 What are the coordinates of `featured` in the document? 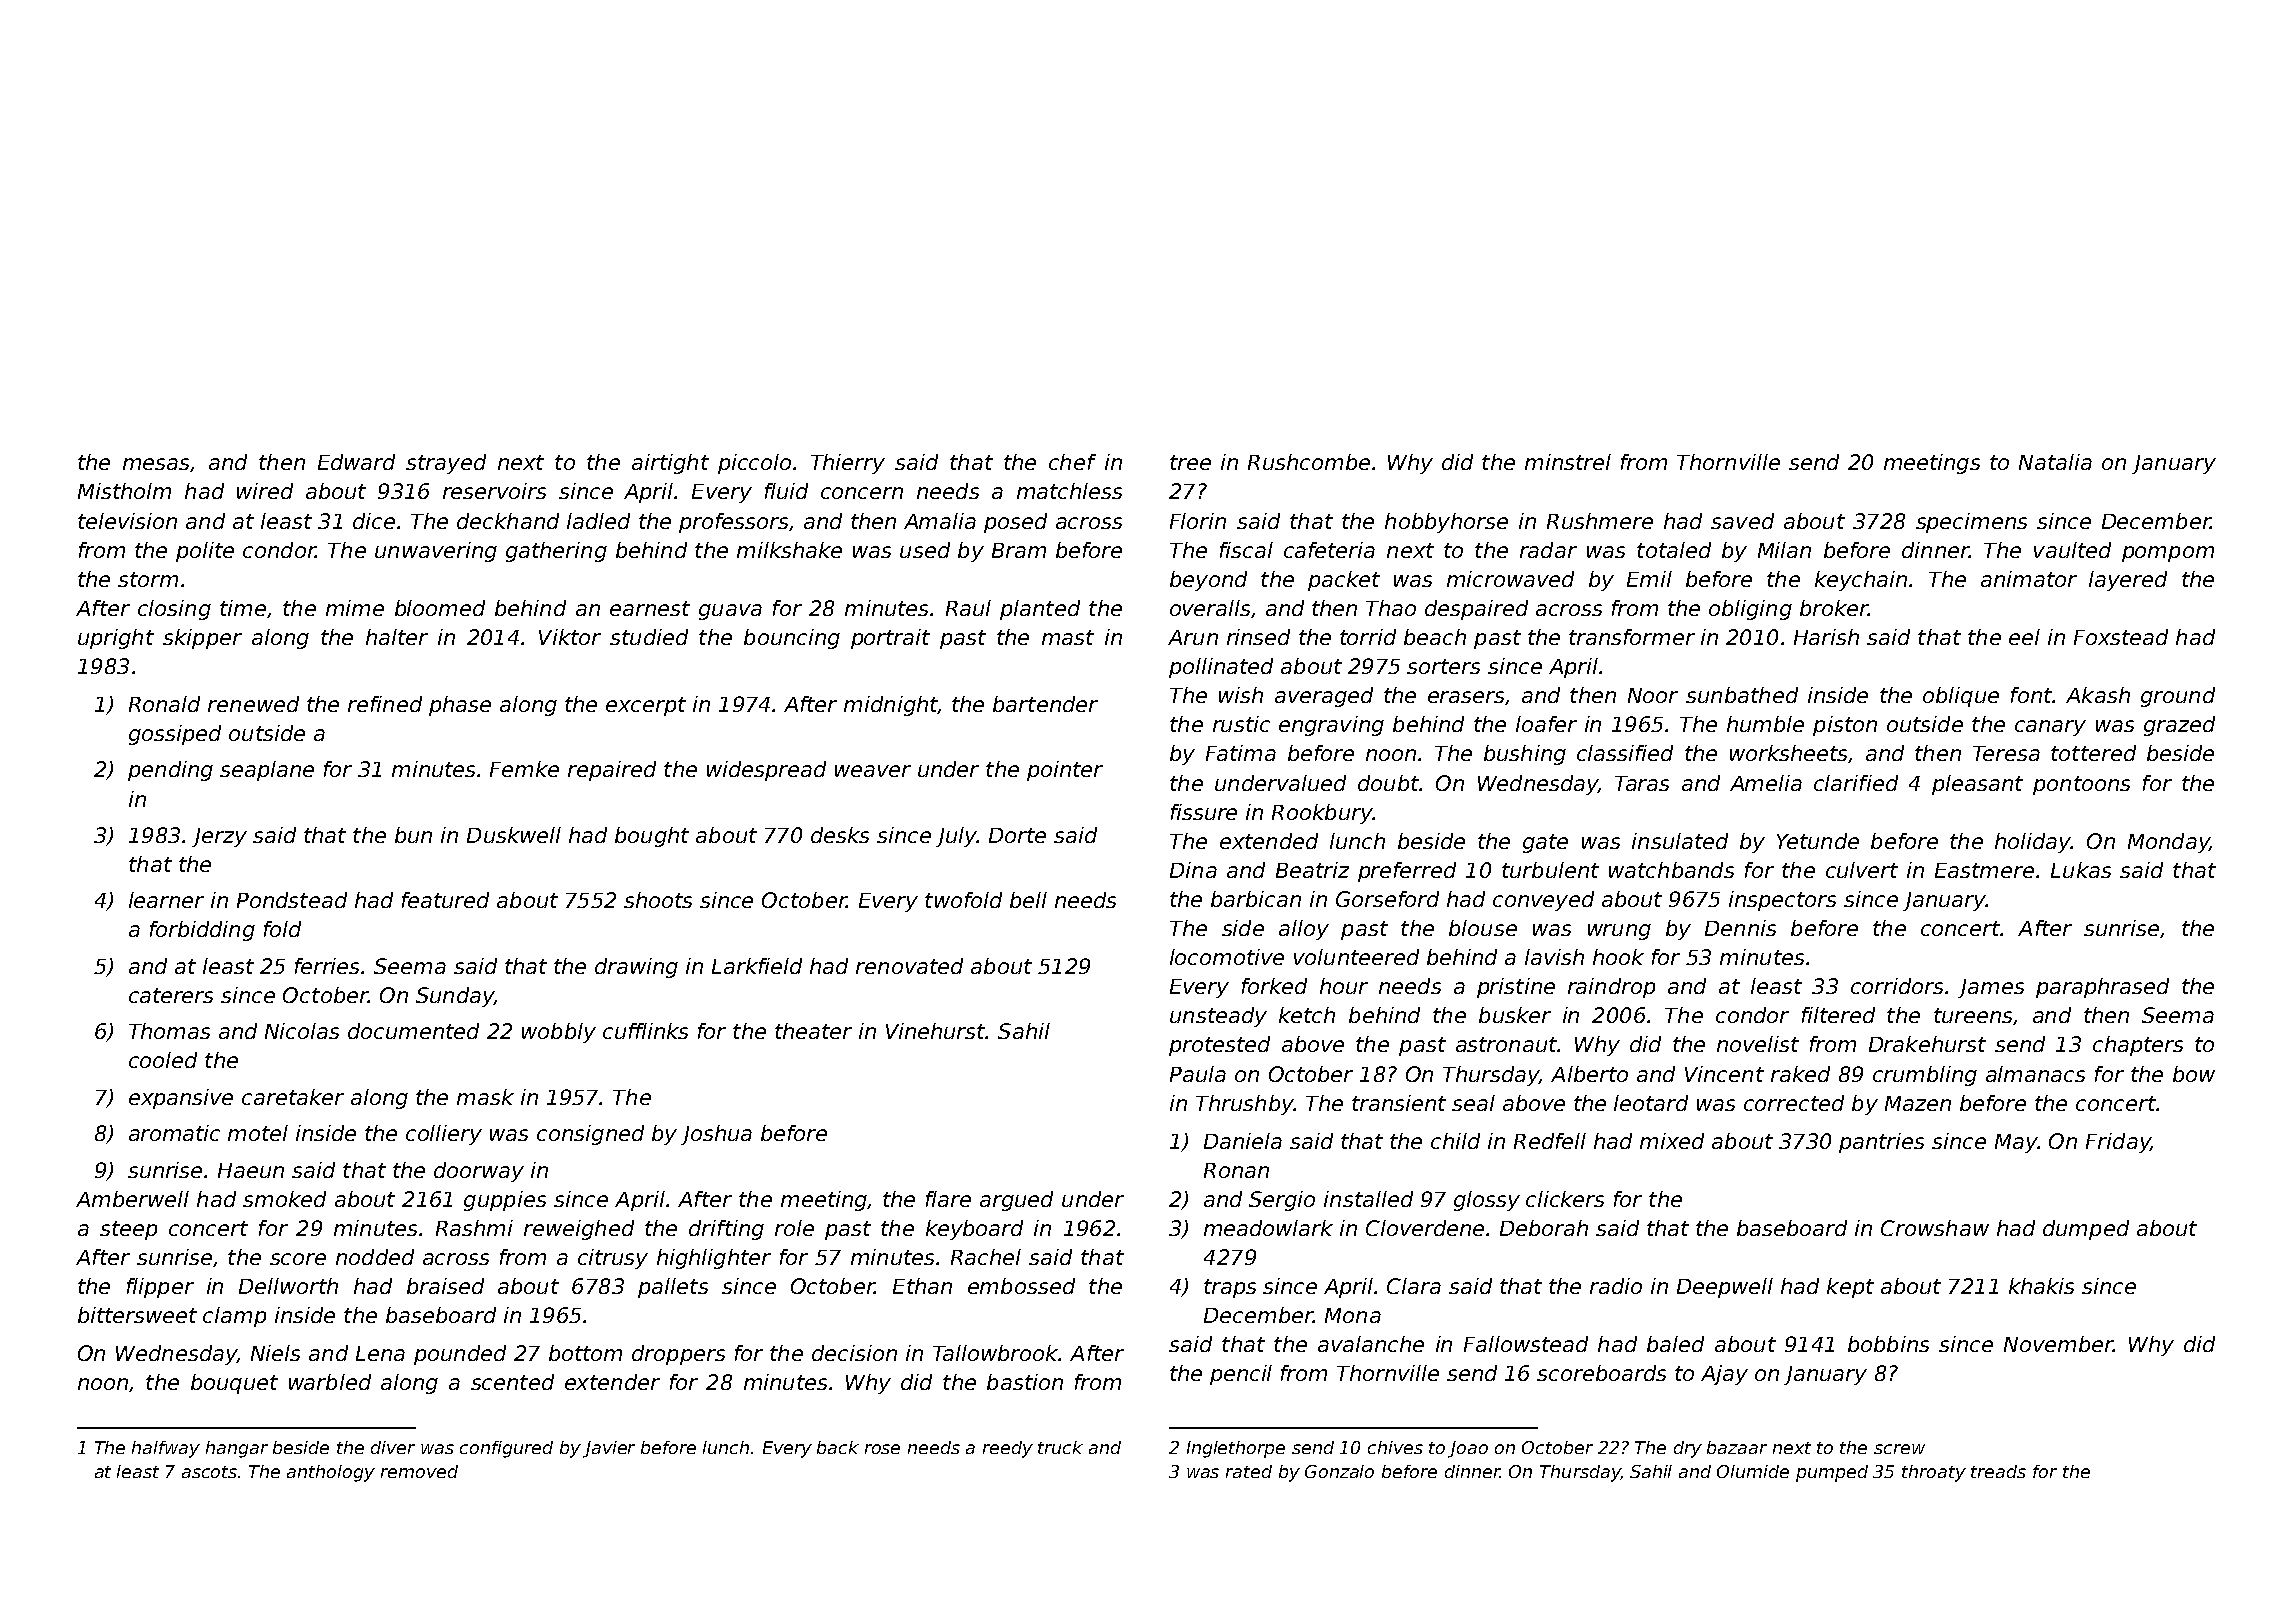 It's located at (445, 900).
